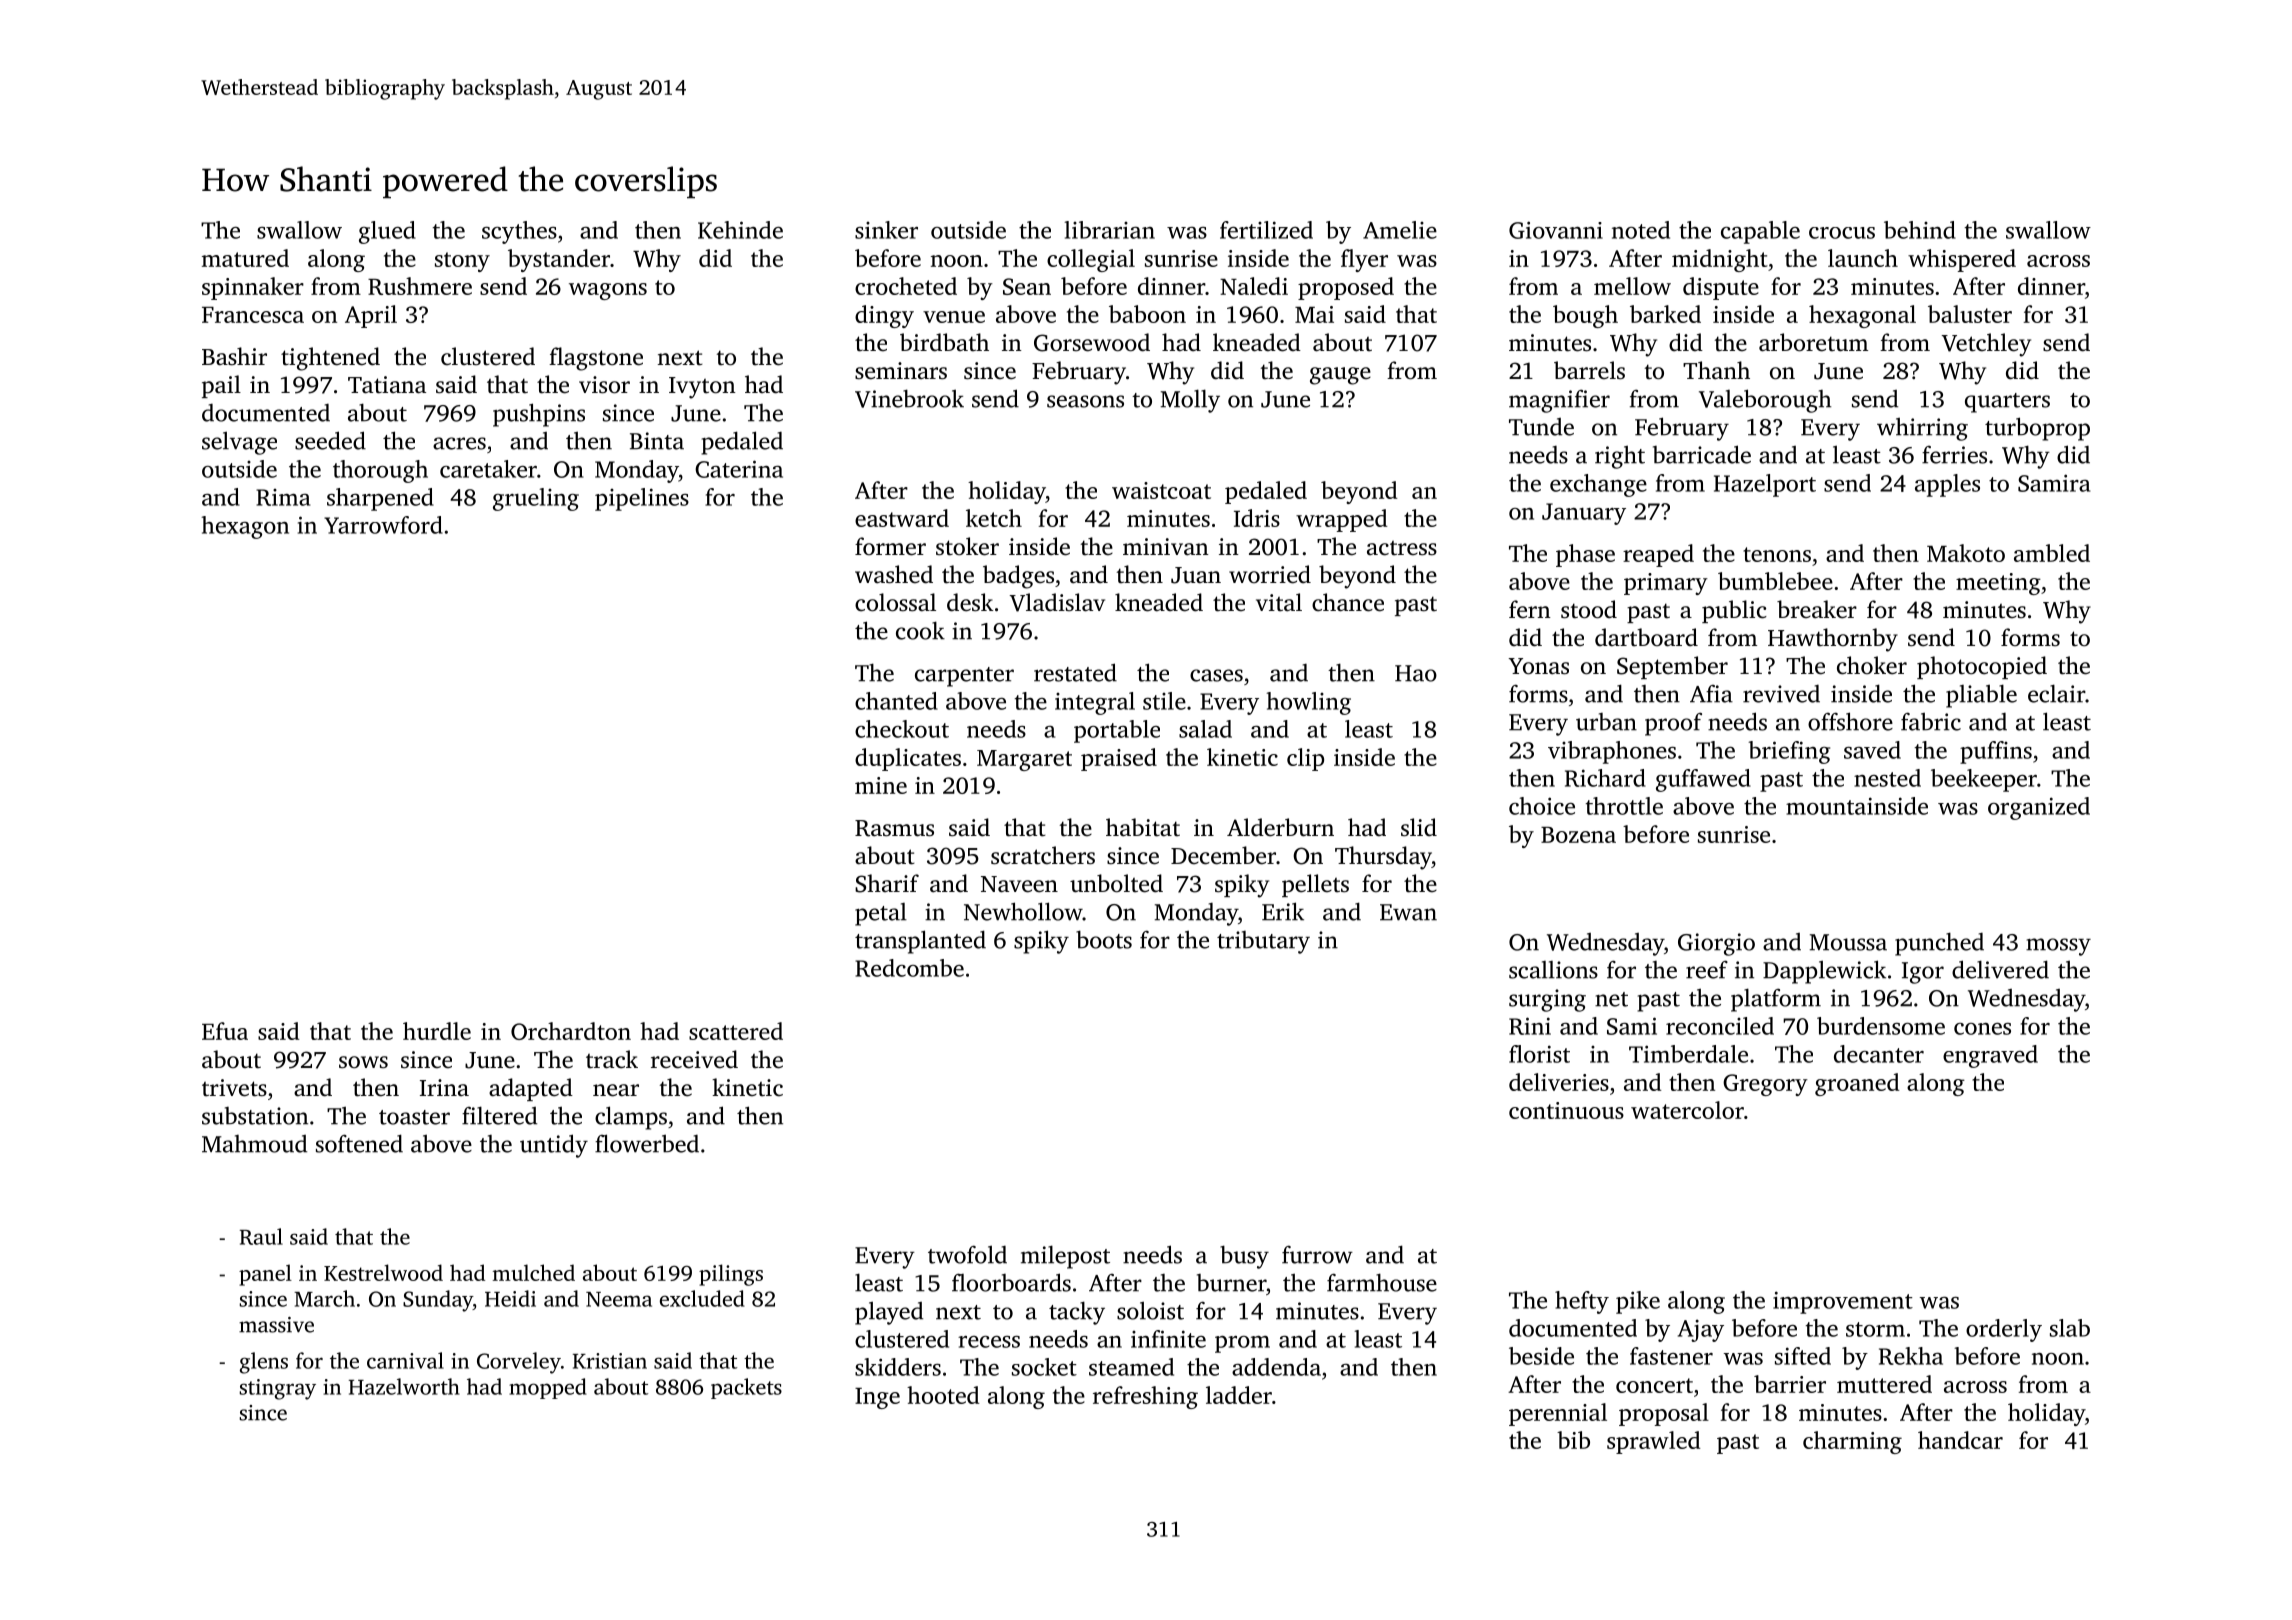 This screenshot has width=2292, height=1620. I want to click on sinker, so click(886, 230).
